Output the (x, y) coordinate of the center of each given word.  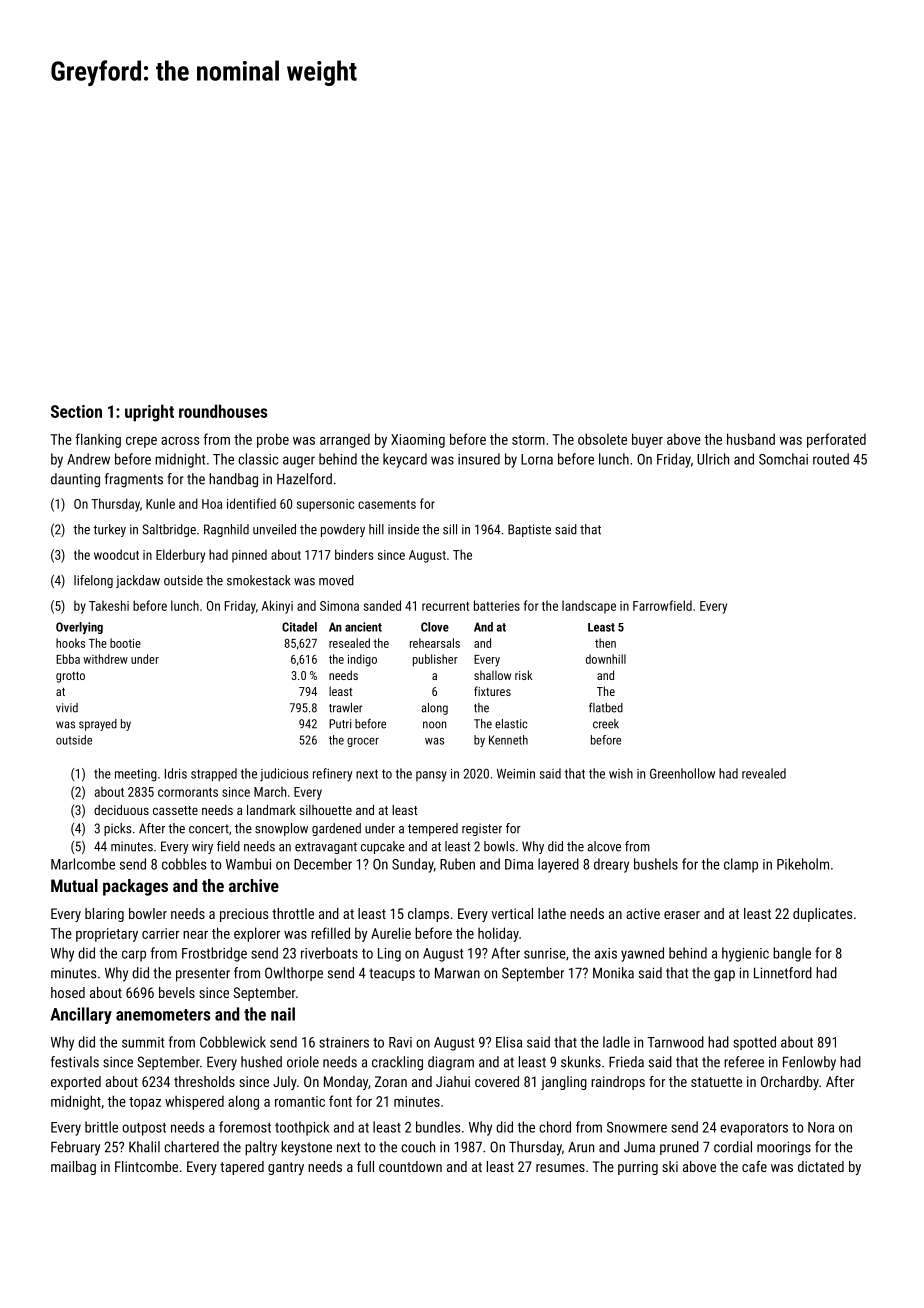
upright (149, 413)
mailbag (73, 1168)
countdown (410, 1166)
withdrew (105, 659)
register (482, 829)
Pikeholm (803, 864)
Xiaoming (418, 441)
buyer (647, 440)
